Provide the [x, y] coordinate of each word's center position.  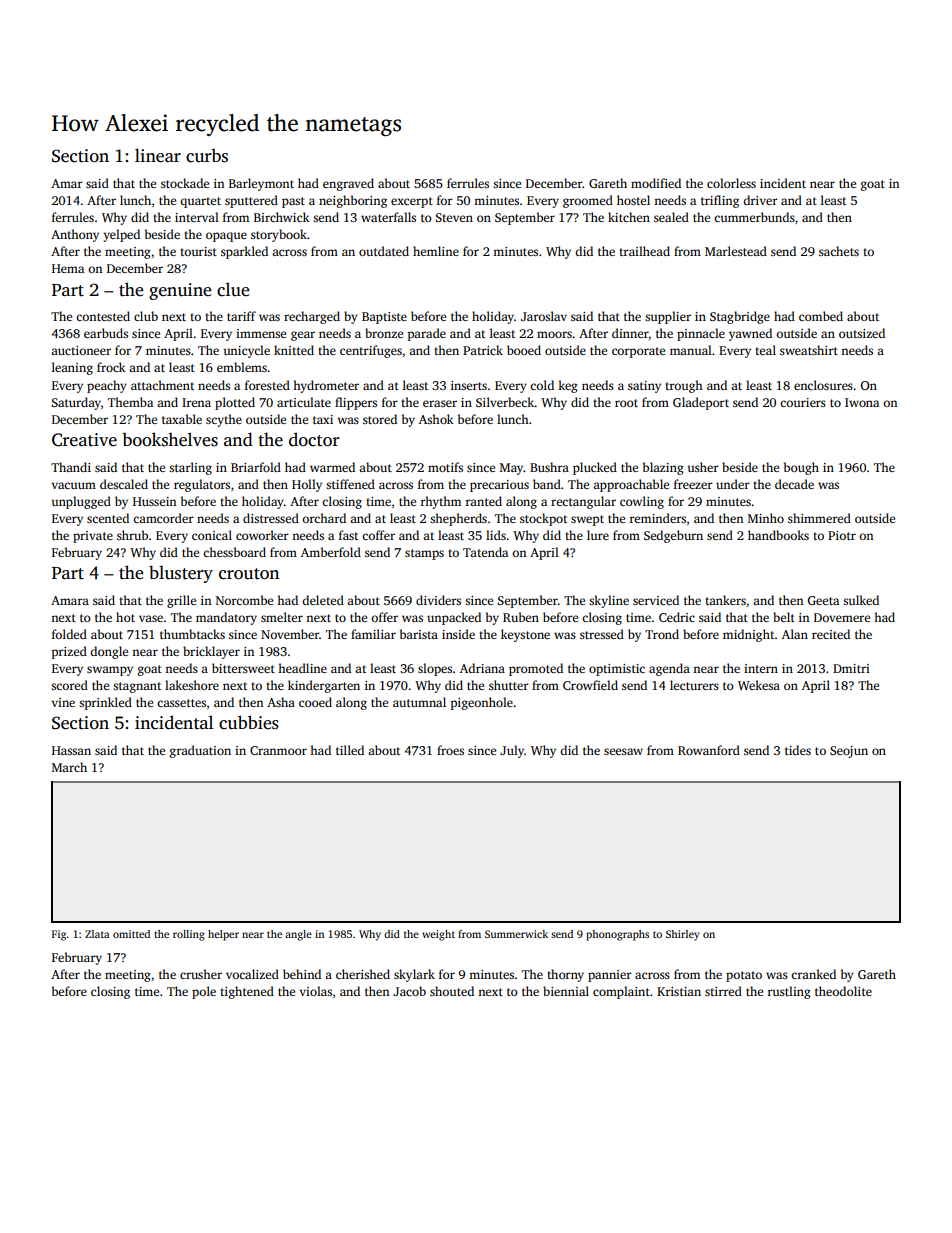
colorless [731, 183]
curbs [207, 156]
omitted [131, 934]
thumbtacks [192, 634]
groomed [588, 201]
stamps [424, 554]
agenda [669, 669]
